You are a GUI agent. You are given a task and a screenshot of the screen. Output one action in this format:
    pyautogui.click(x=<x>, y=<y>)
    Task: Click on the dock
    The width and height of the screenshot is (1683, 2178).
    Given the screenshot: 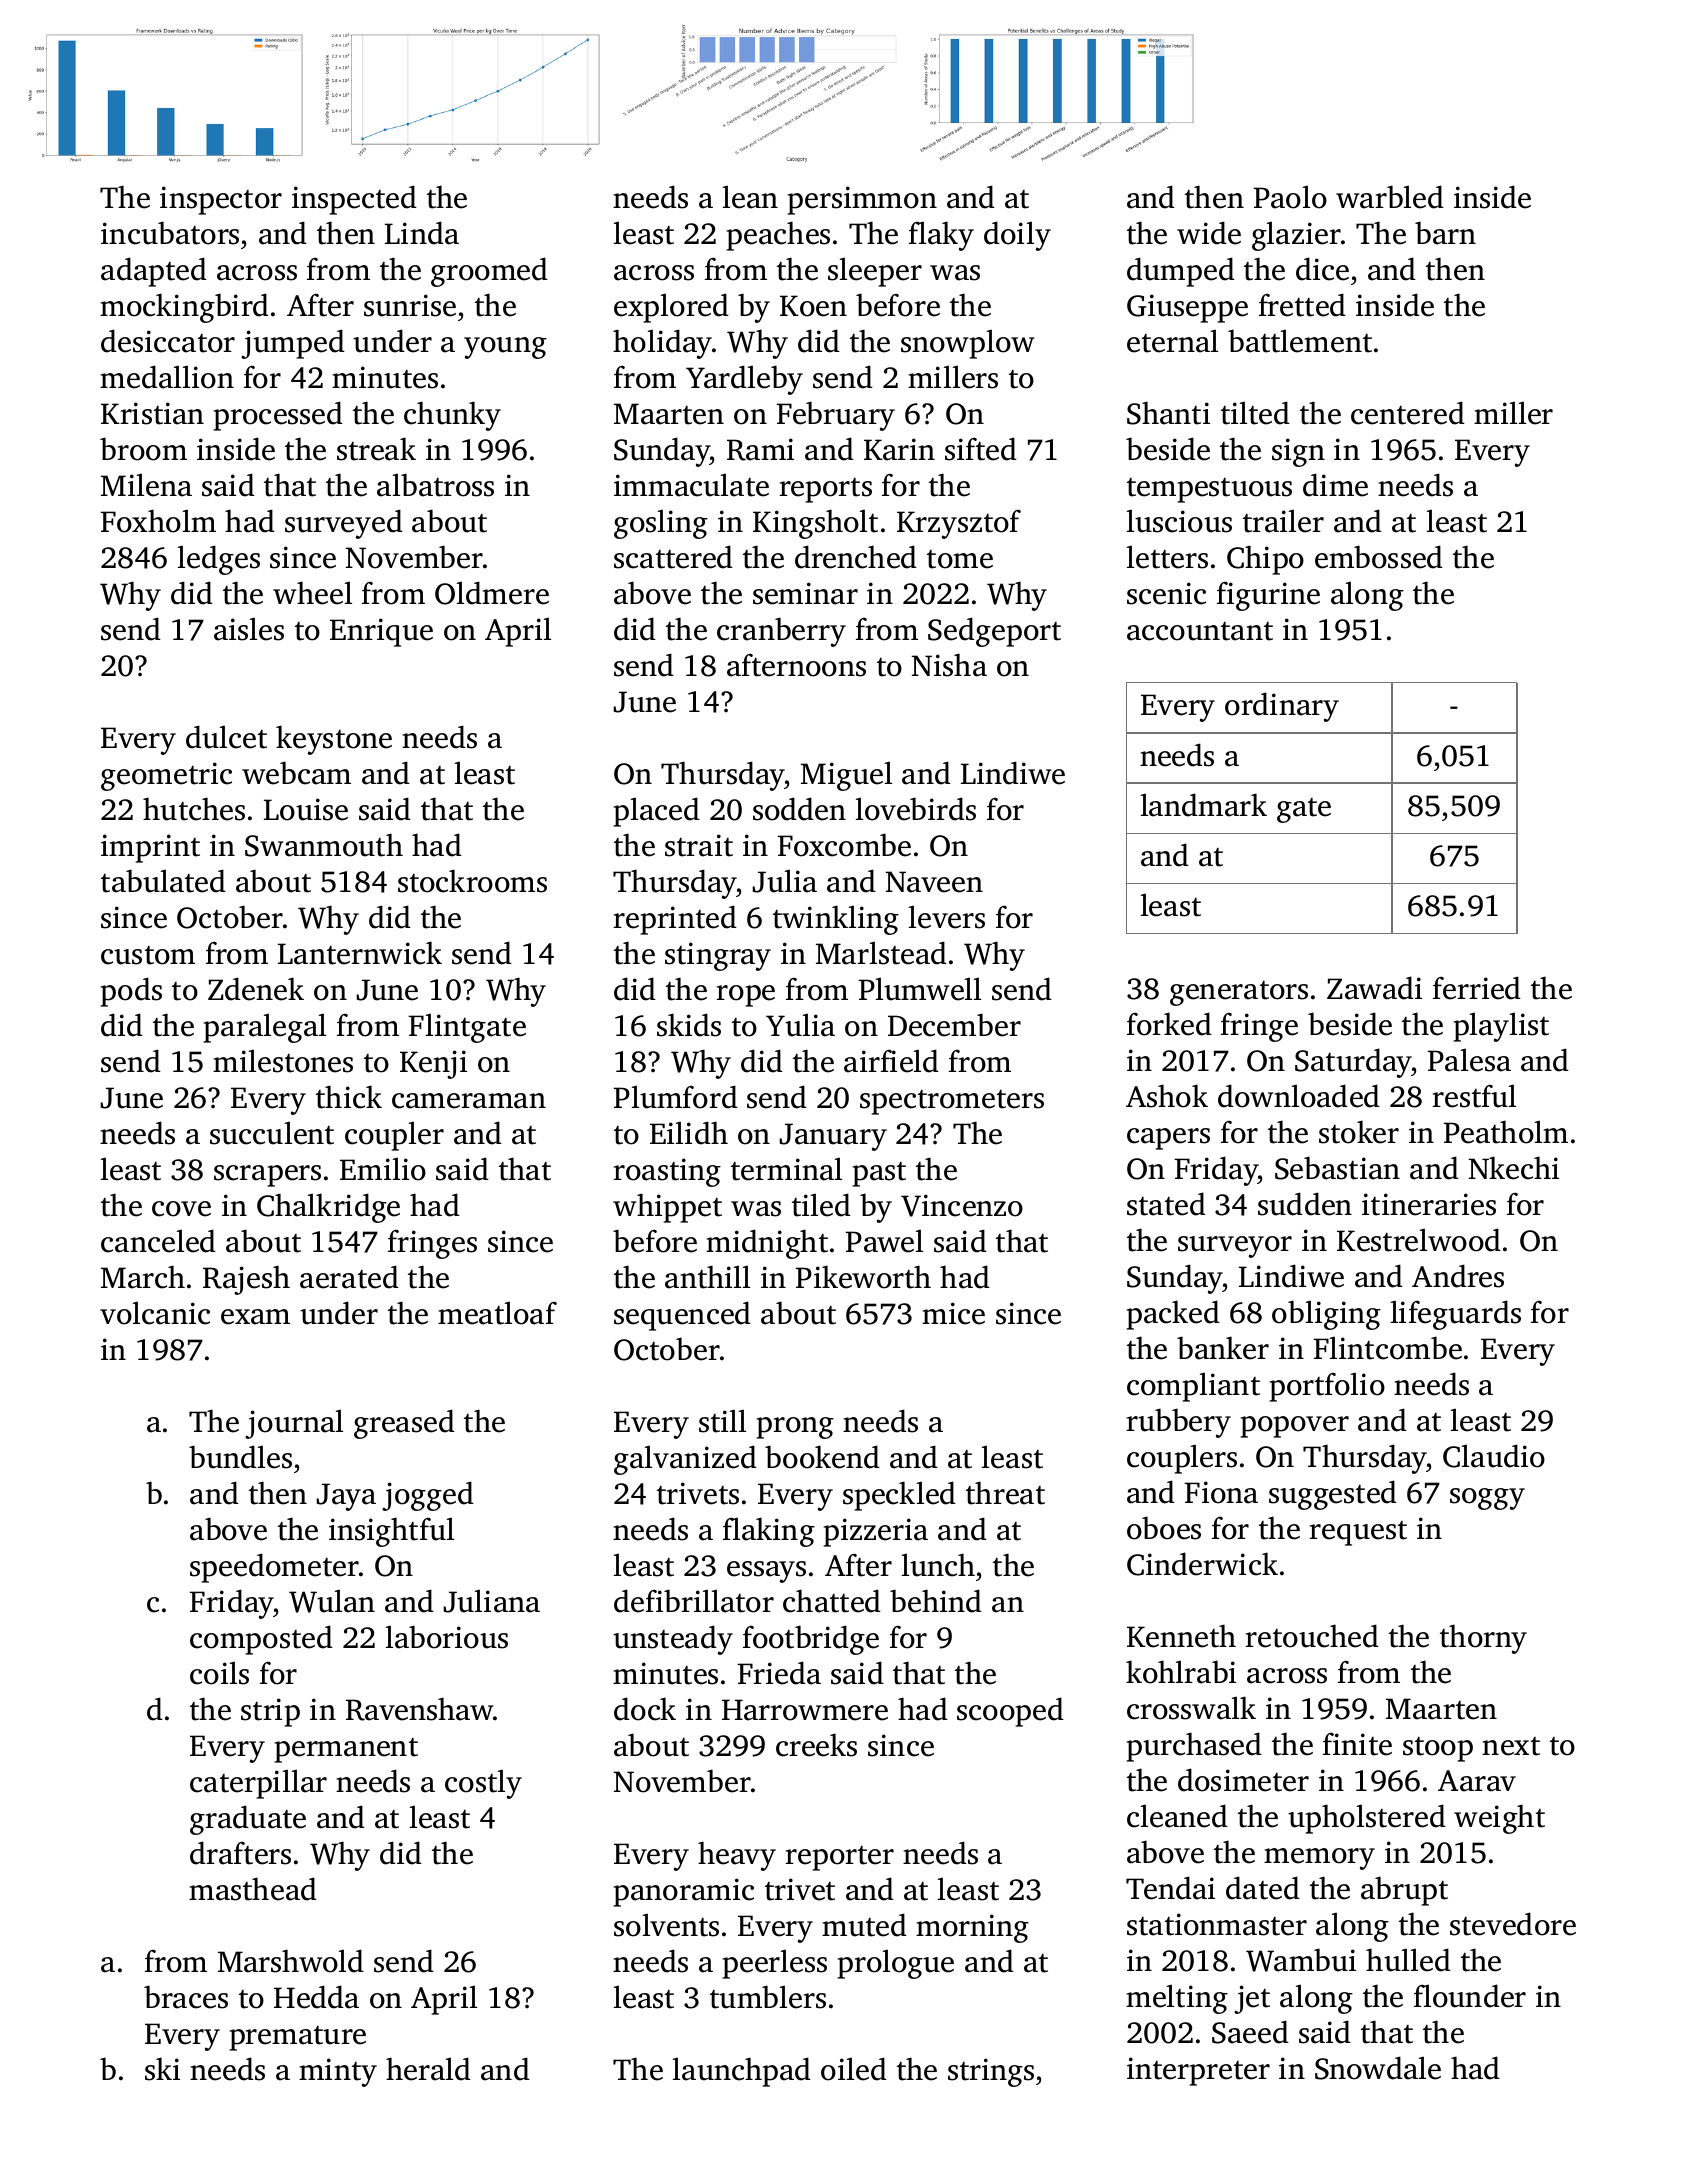 What is the action you would take?
    pyautogui.click(x=645, y=1709)
